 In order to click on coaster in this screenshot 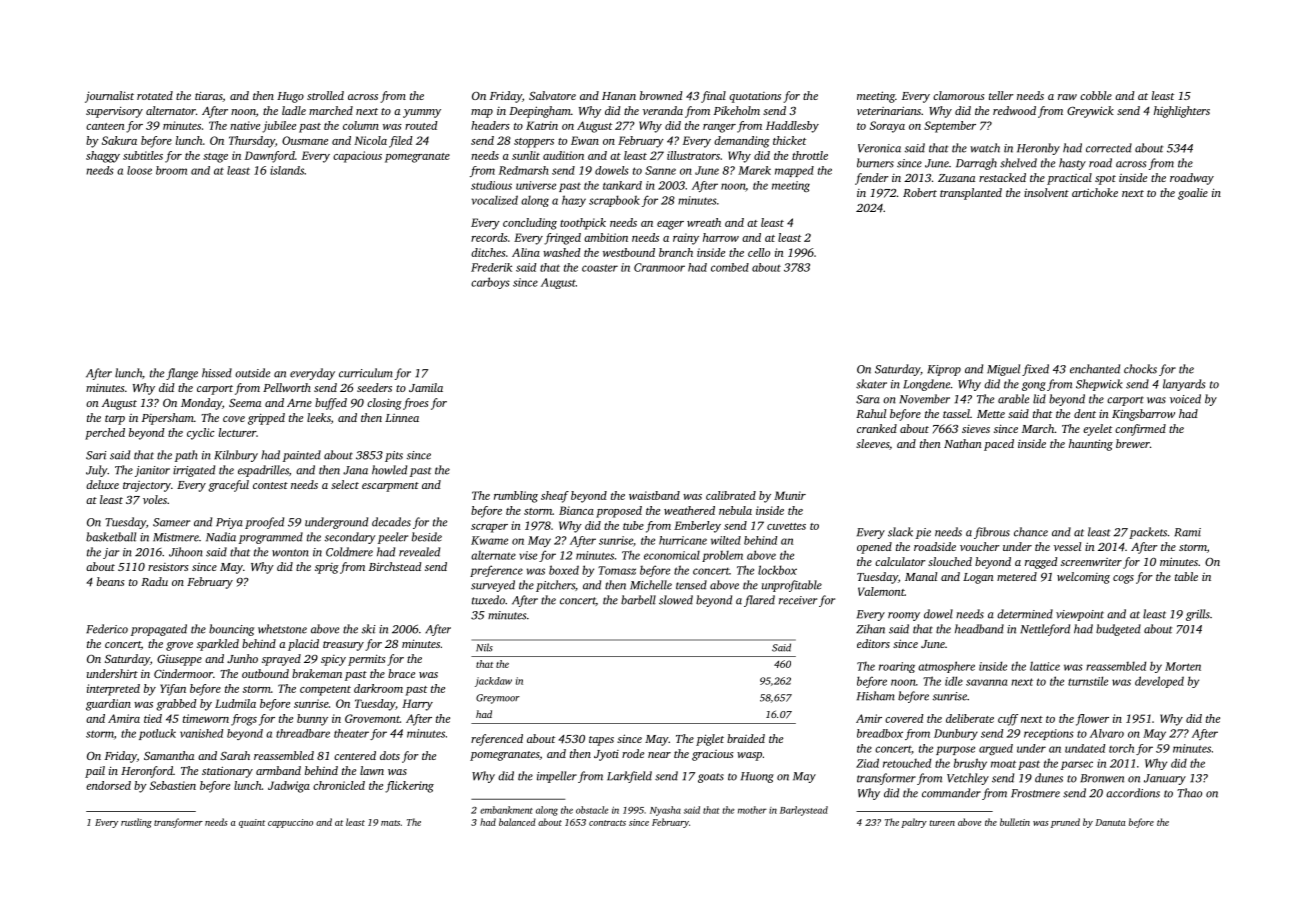, I will do `click(600, 268)`.
